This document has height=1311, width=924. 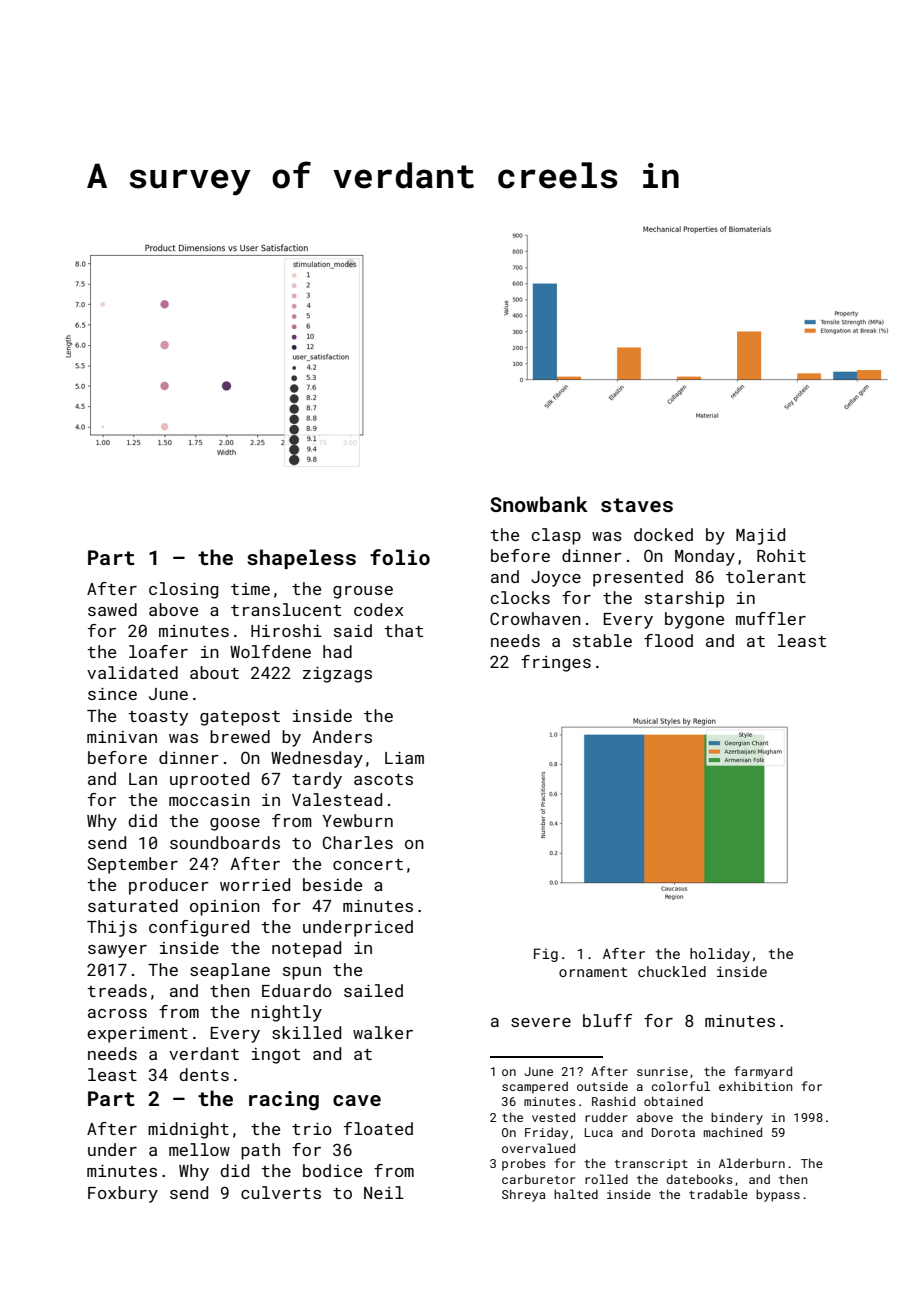 I want to click on staves, so click(x=637, y=505).
